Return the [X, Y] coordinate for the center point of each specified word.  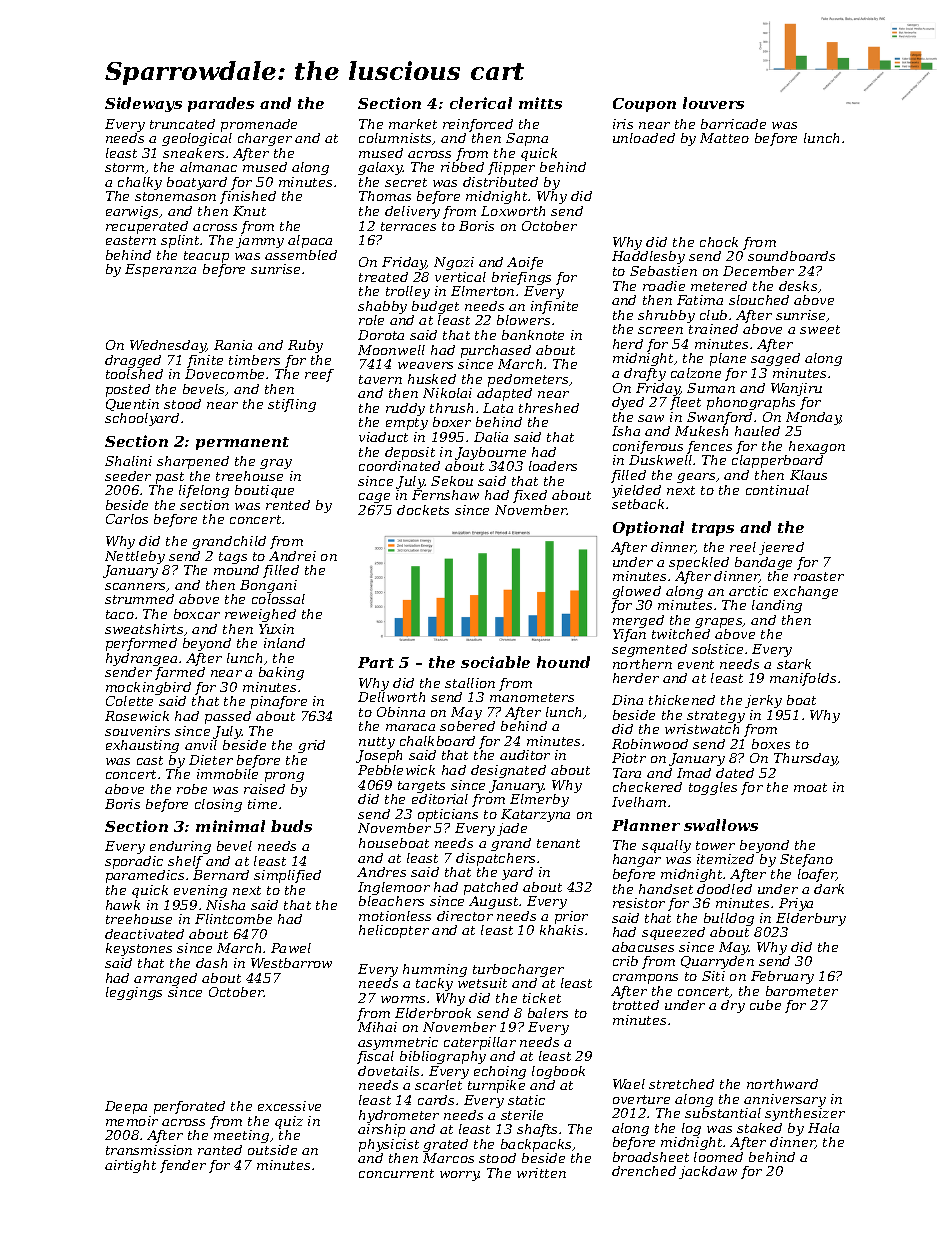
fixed [530, 496]
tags [233, 558]
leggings [134, 993]
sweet [820, 329]
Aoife [525, 263]
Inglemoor [394, 888]
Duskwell [660, 460]
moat [810, 787]
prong [284, 777]
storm [124, 167]
